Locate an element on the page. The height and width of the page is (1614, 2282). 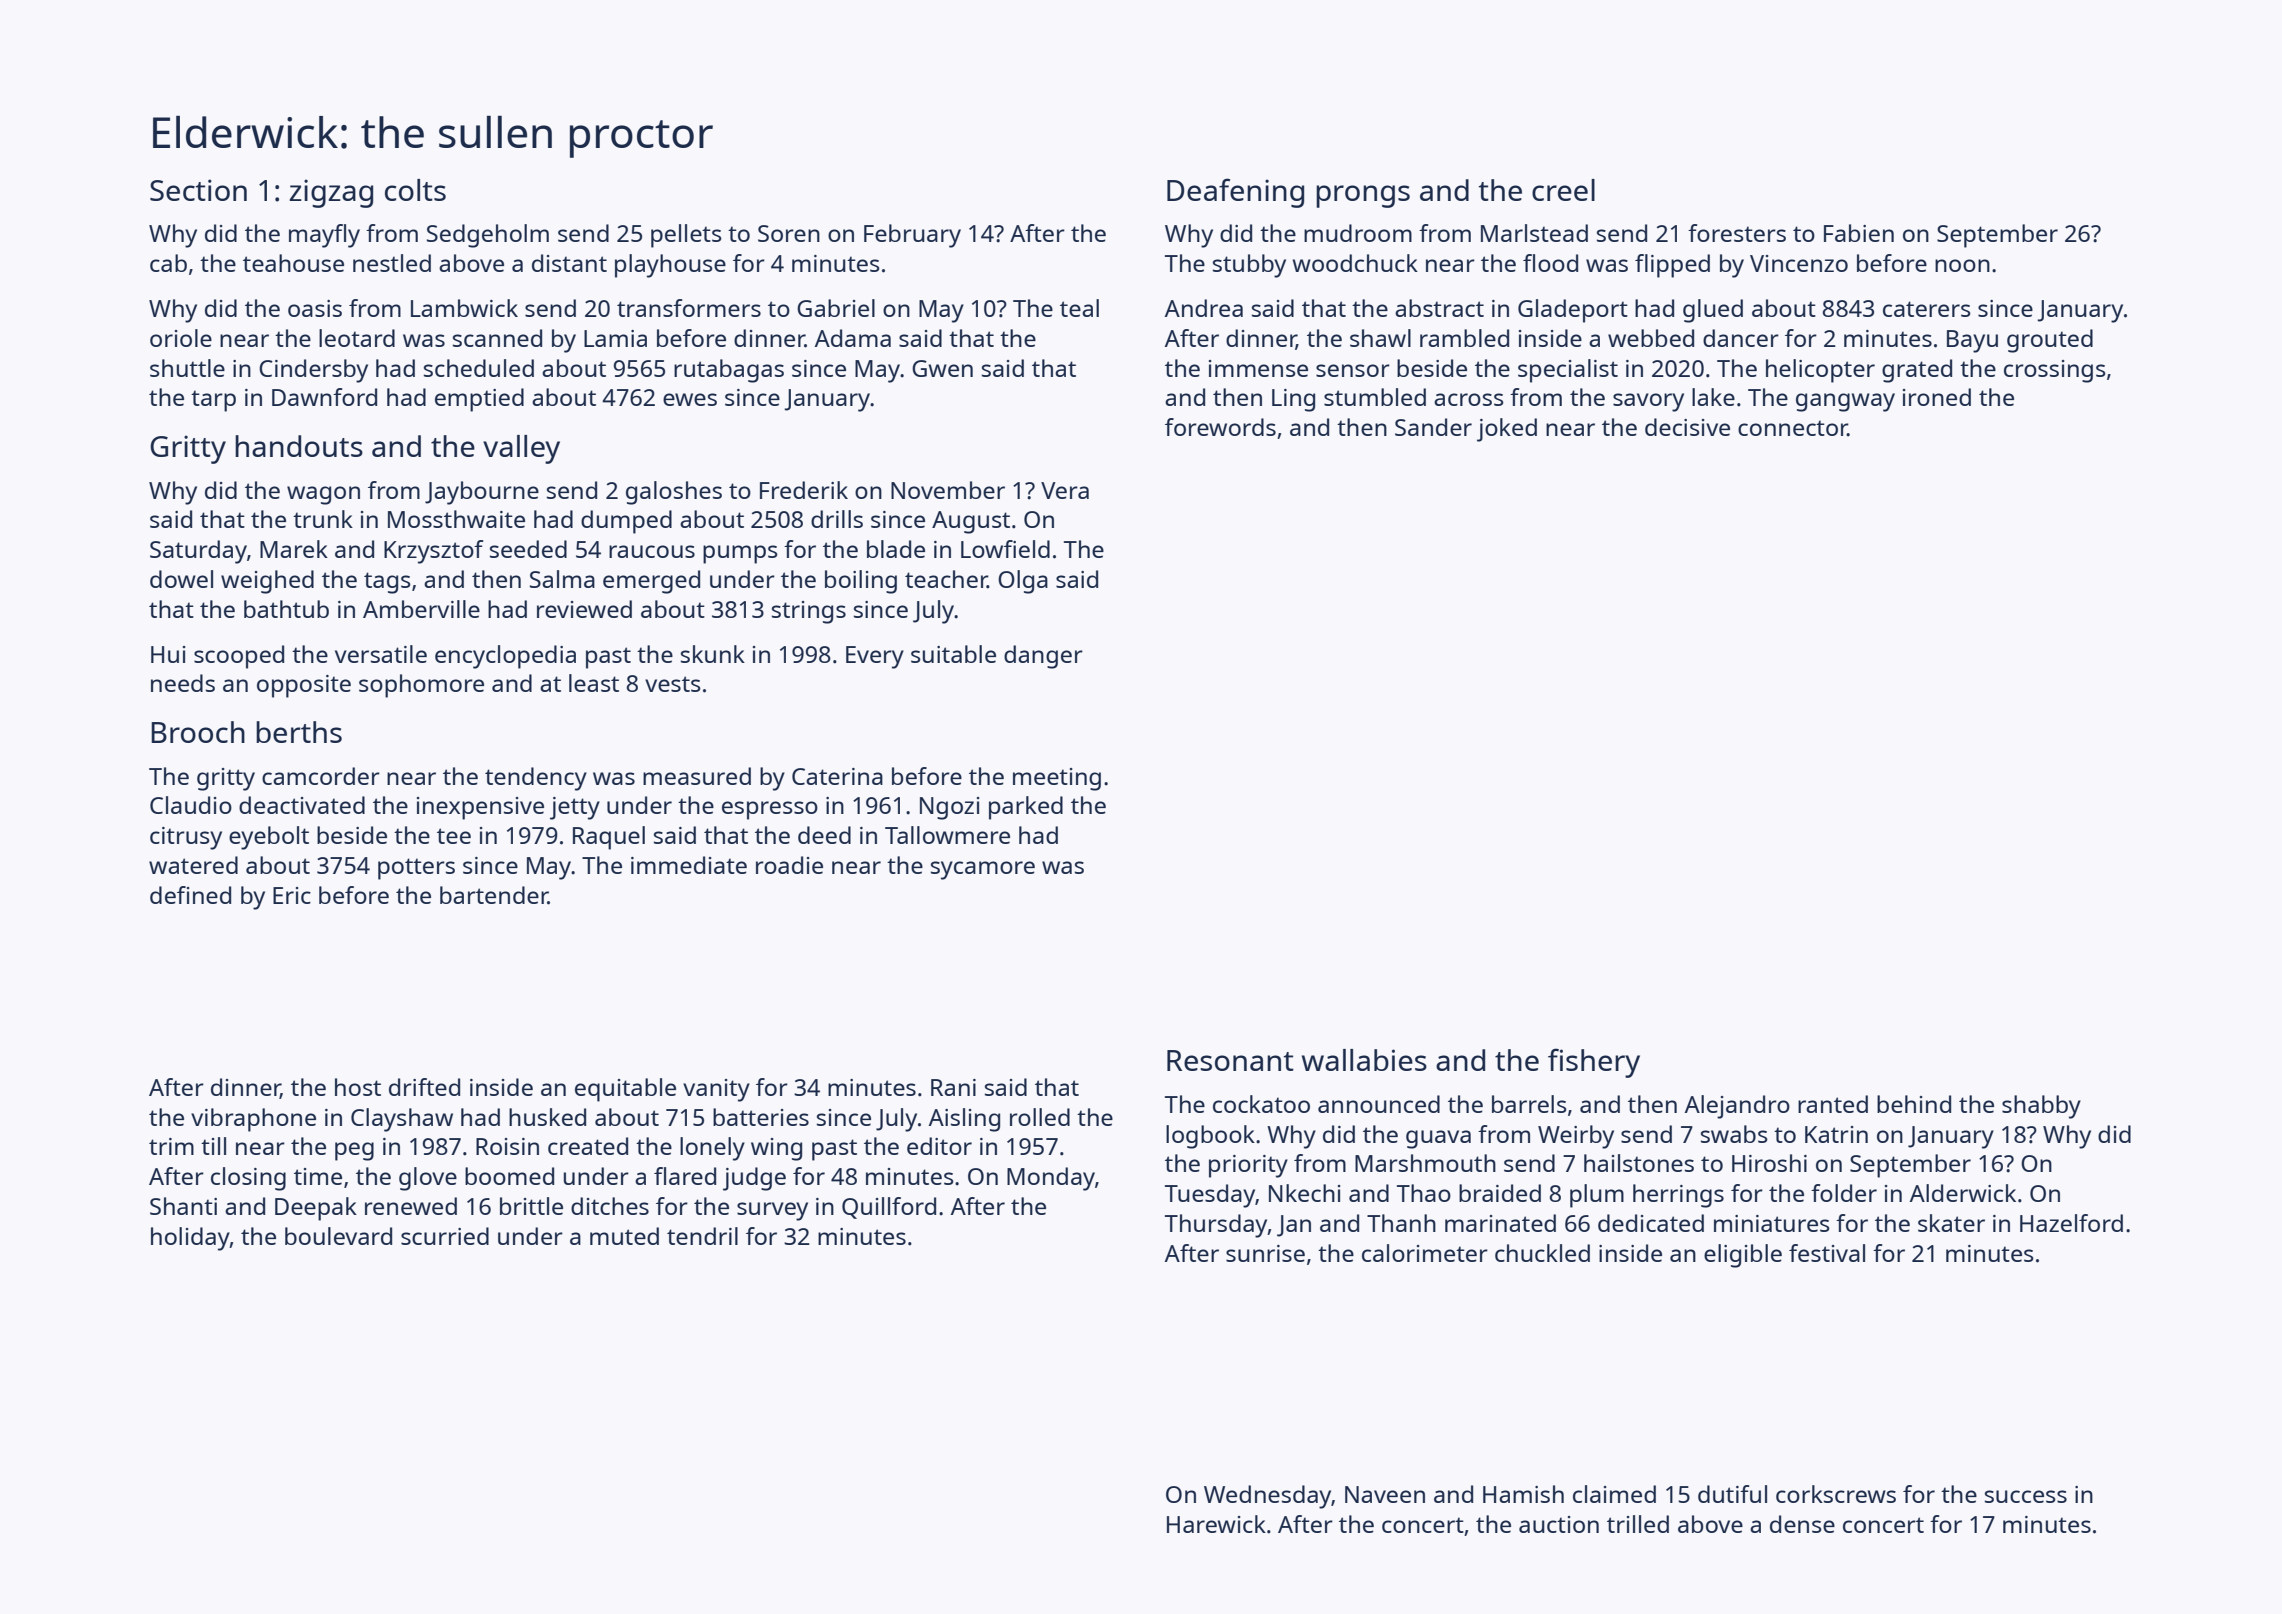
ironed is located at coordinates (1937, 397).
